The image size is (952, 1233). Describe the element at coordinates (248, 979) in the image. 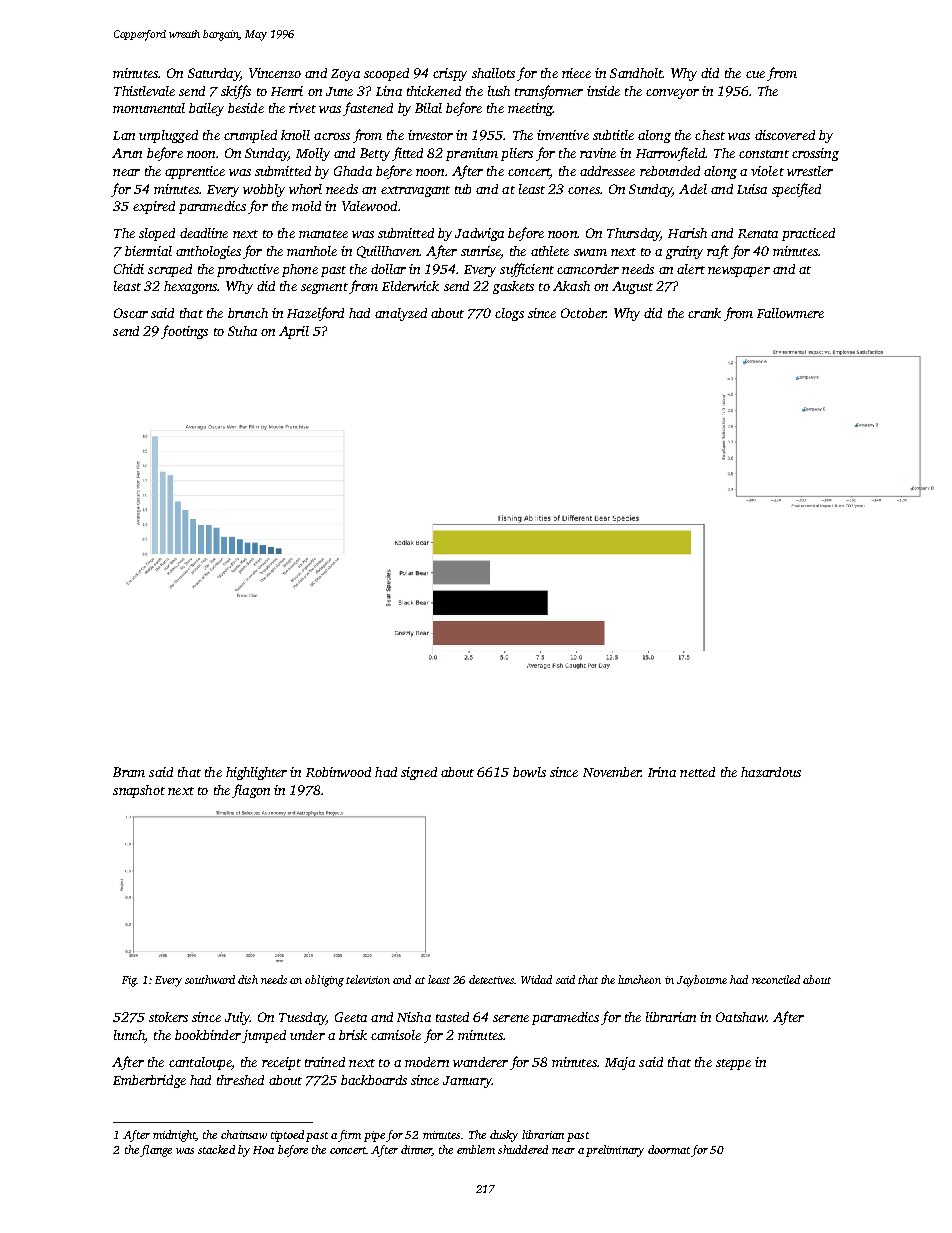

I see `dish` at that location.
